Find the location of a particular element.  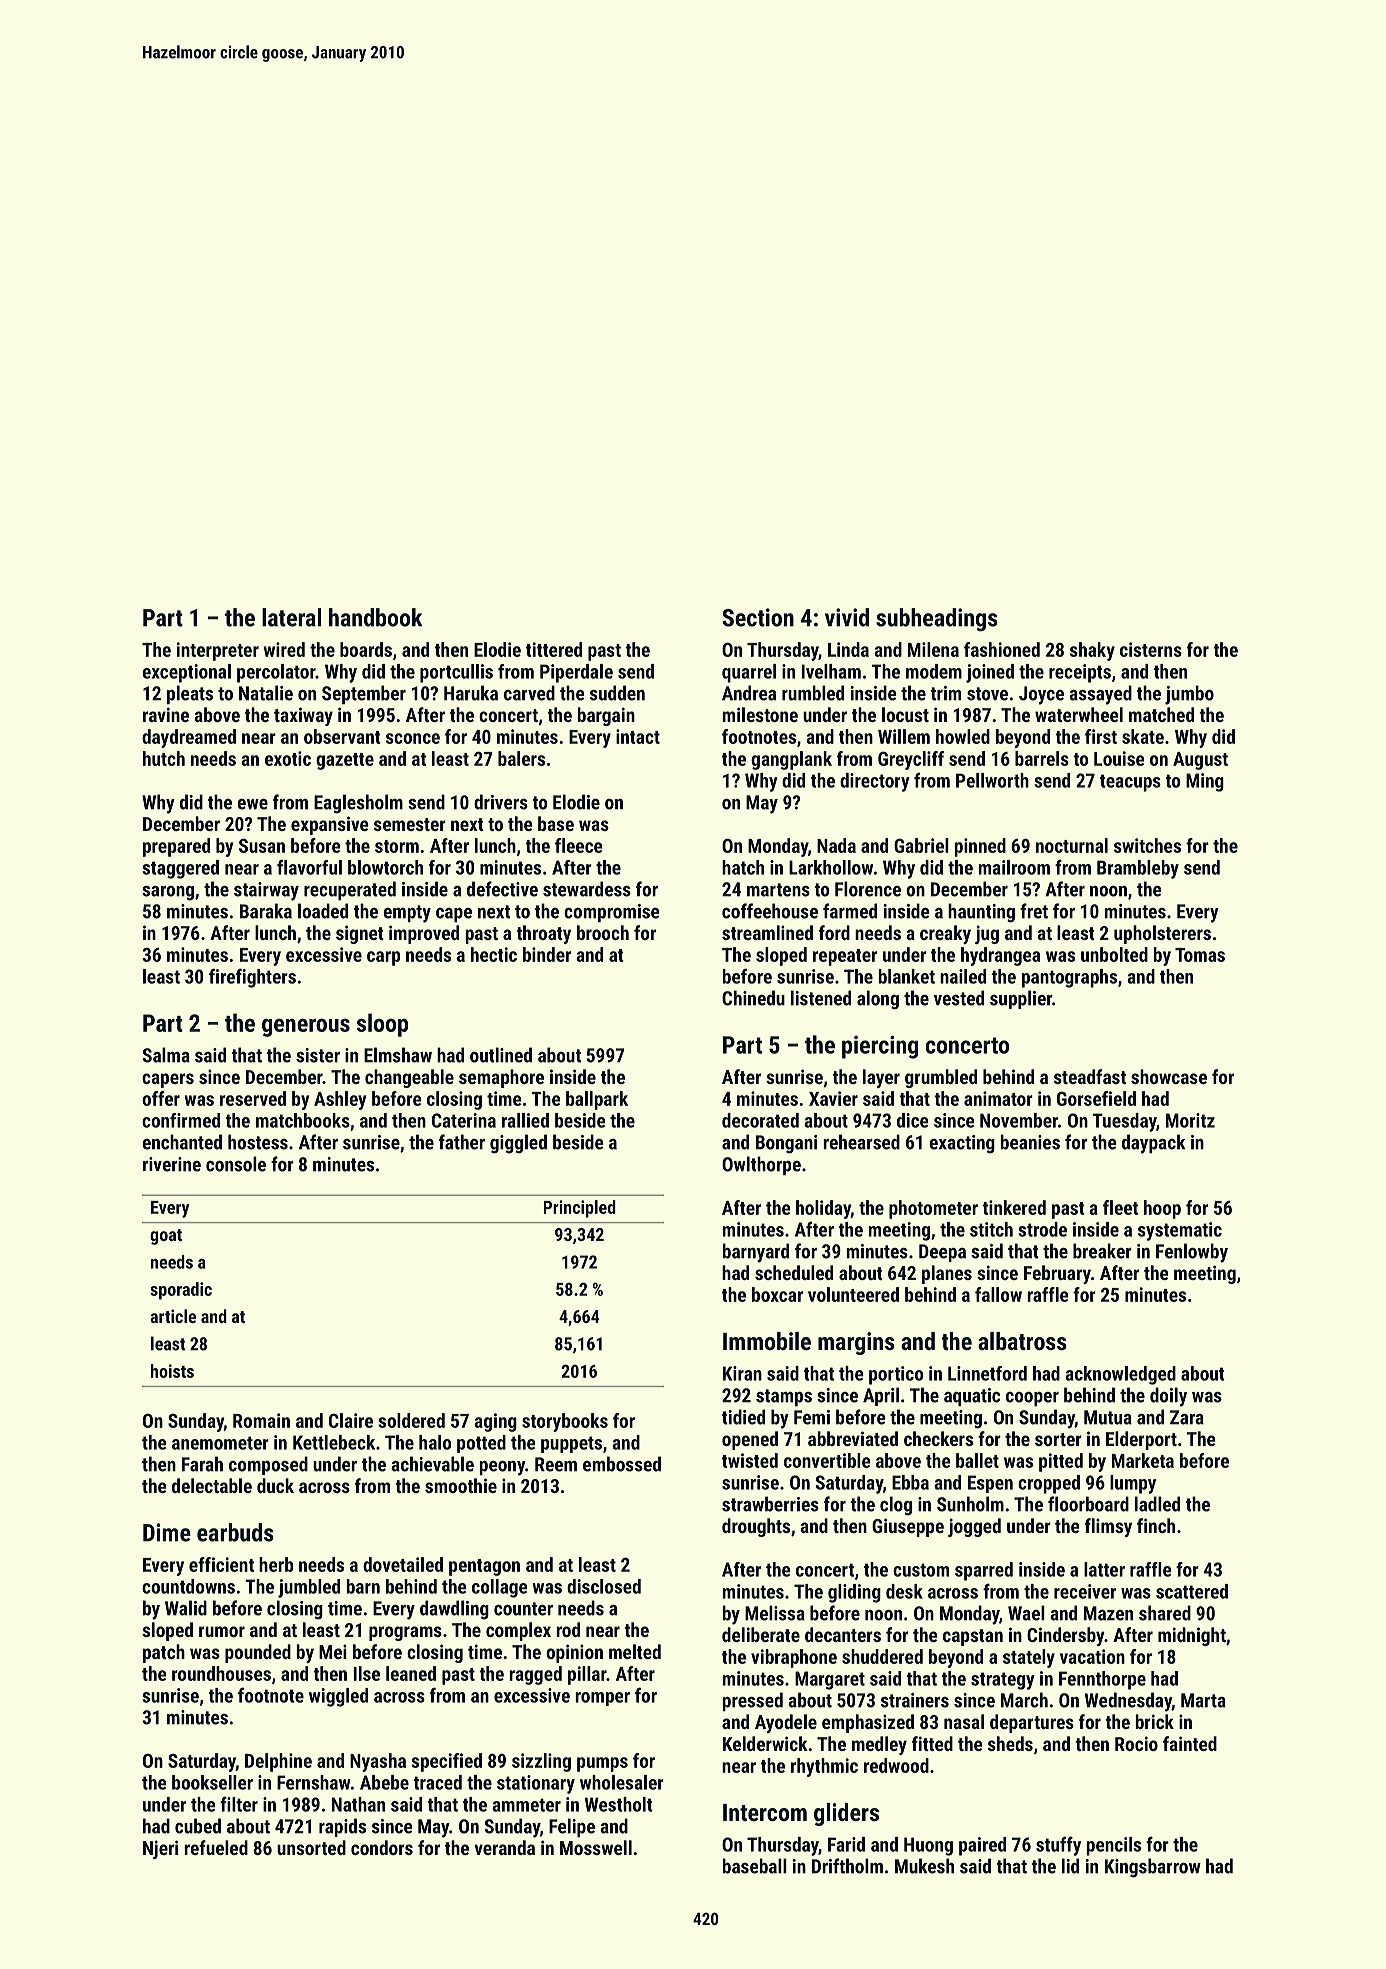

Marta is located at coordinates (1203, 1700).
